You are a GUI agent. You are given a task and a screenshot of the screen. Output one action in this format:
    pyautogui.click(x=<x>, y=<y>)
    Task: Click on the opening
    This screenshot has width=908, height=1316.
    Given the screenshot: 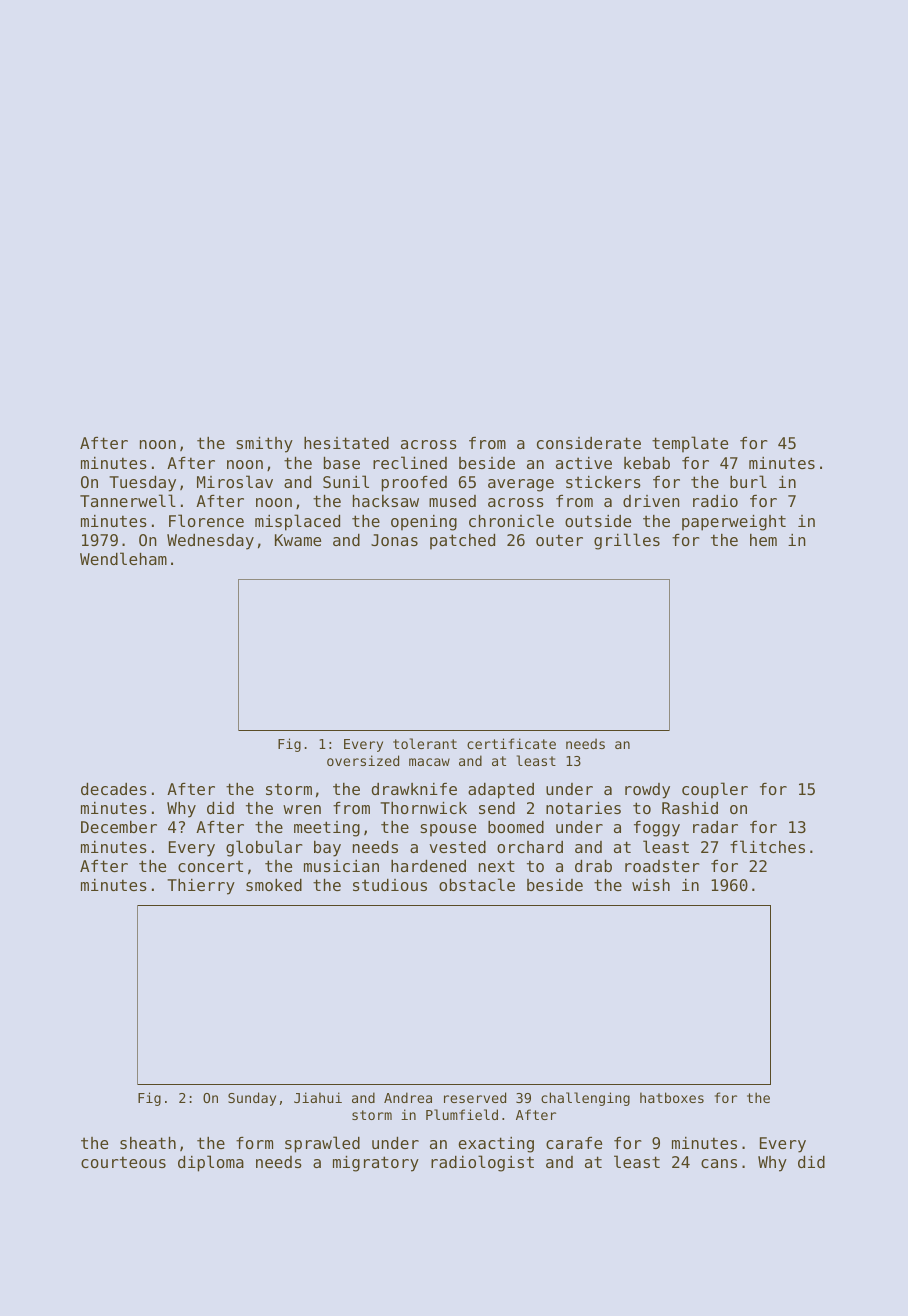 What is the action you would take?
    pyautogui.click(x=424, y=523)
